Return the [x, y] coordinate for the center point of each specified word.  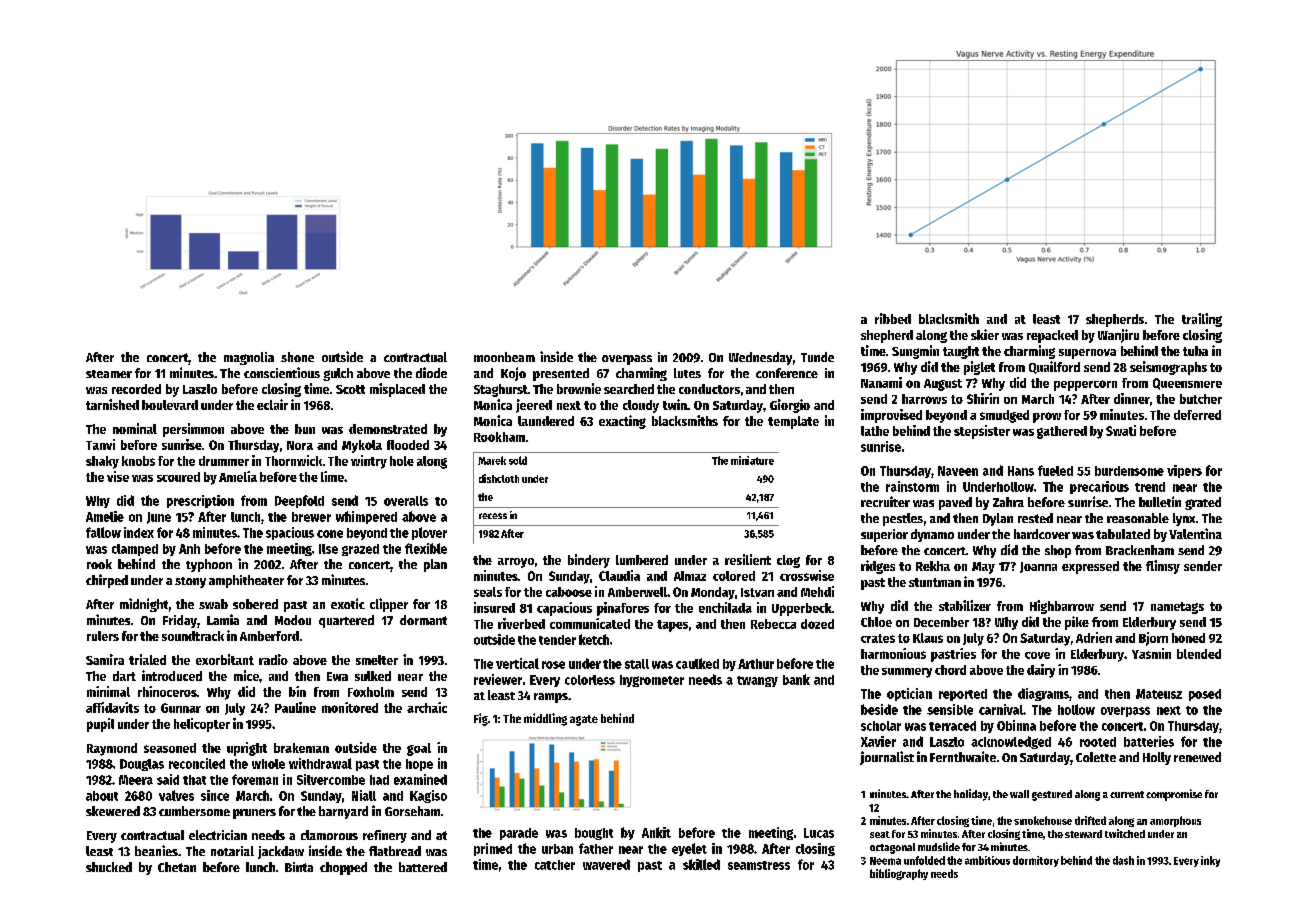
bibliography [899, 874]
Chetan [177, 867]
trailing [1202, 320]
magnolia [249, 358]
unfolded [924, 860]
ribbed [893, 318]
